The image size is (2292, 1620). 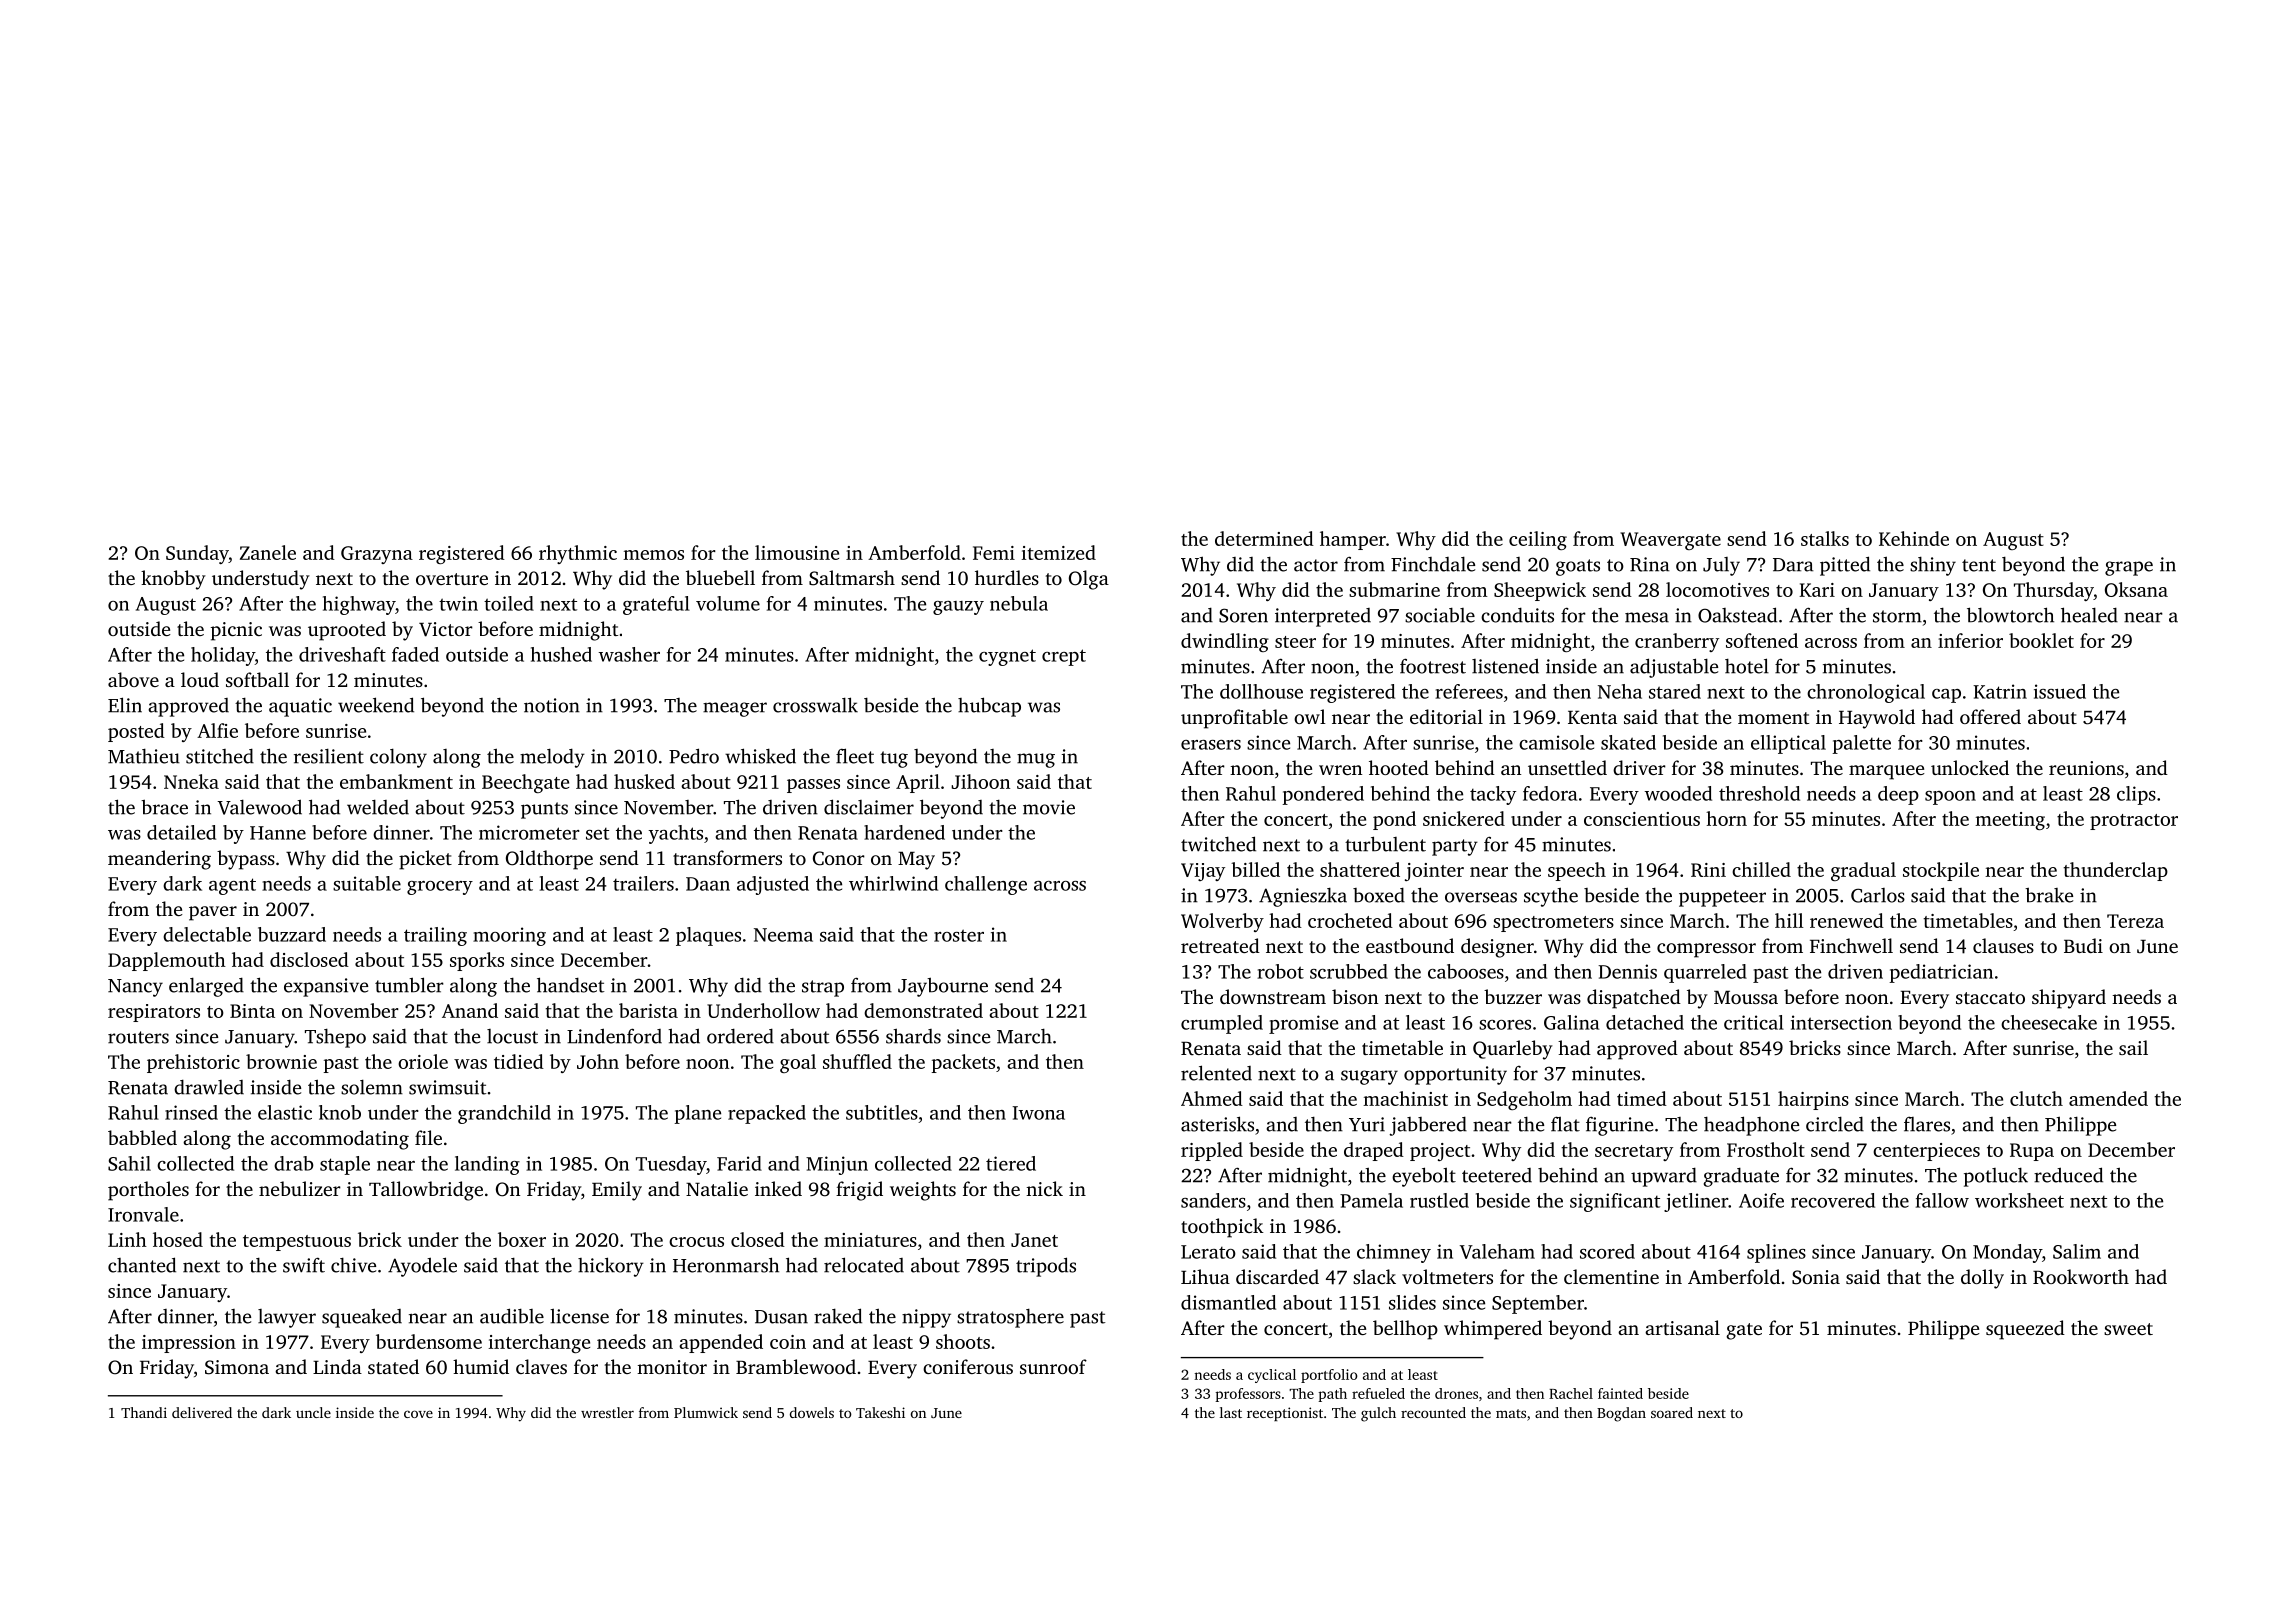 What do you see at coordinates (287, 1318) in the screenshot?
I see `lawyer` at bounding box center [287, 1318].
